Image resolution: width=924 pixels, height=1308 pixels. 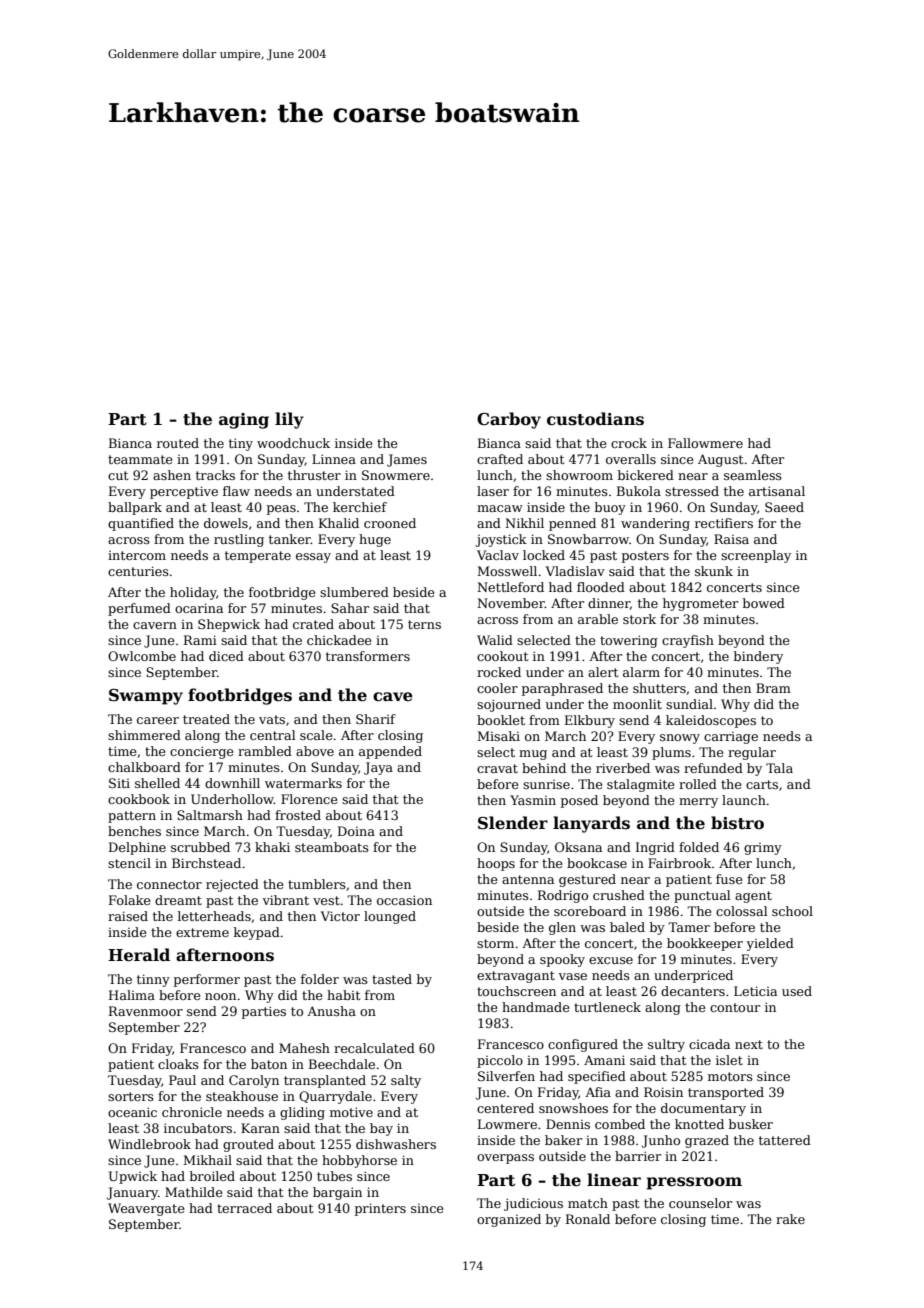 I want to click on Carboy, so click(x=509, y=420).
